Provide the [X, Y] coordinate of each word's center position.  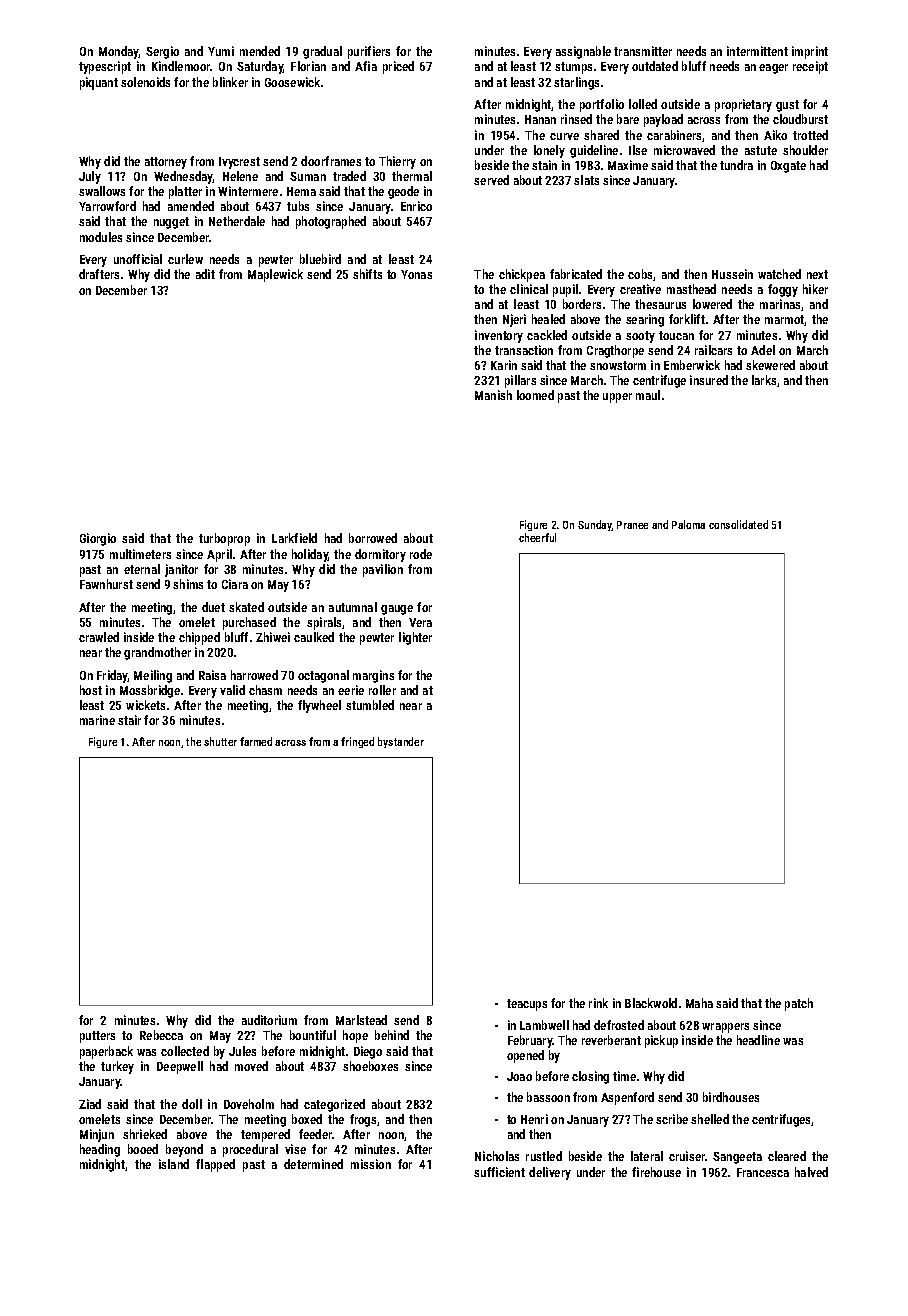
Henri [534, 1119]
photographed [331, 222]
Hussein [732, 274]
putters [97, 1037]
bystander [401, 742]
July [90, 177]
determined [313, 1164]
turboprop [224, 539]
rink [598, 1003]
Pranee [632, 525]
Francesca [763, 1172]
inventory [499, 336]
